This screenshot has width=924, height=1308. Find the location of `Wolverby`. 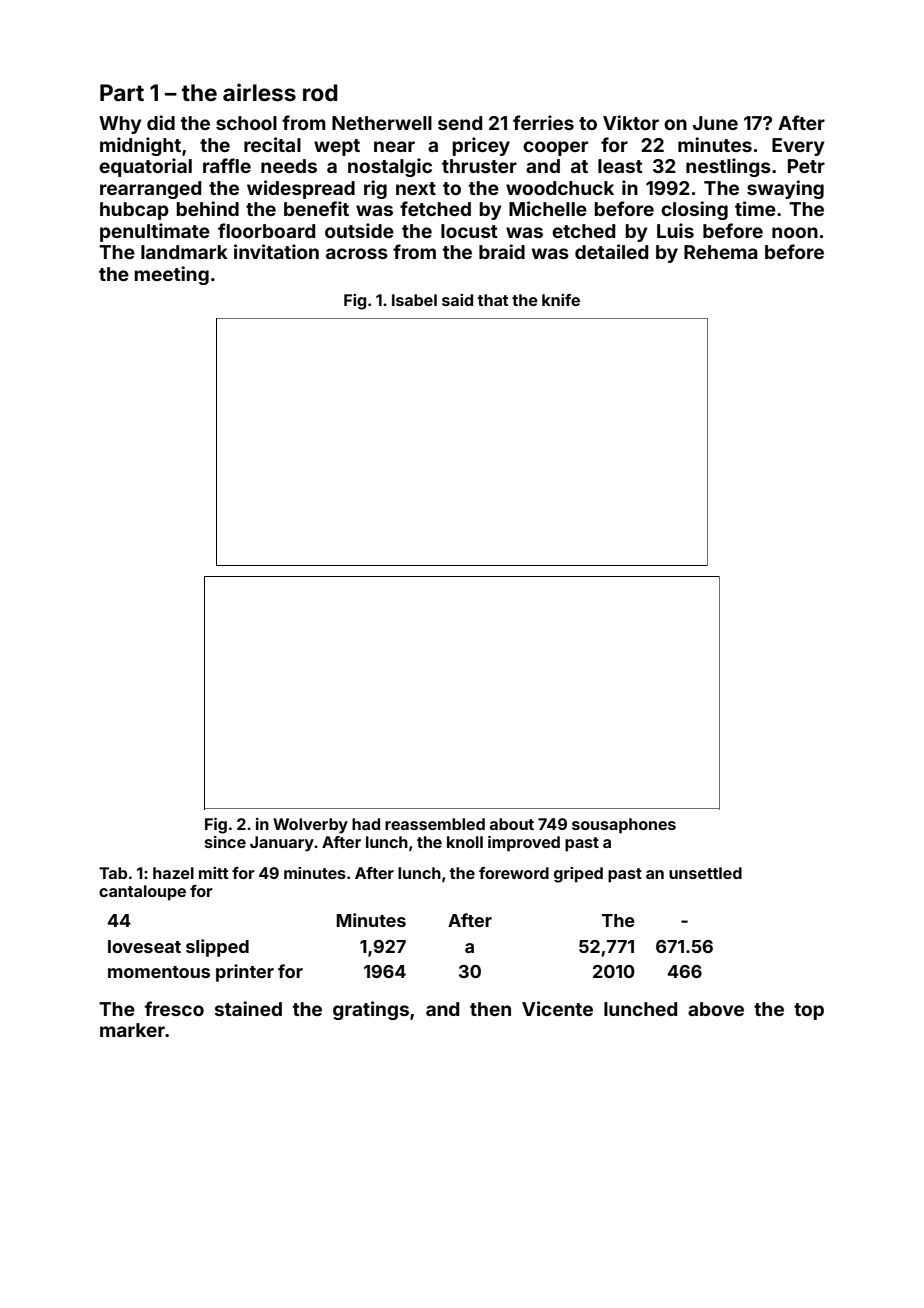

Wolverby is located at coordinates (310, 826).
